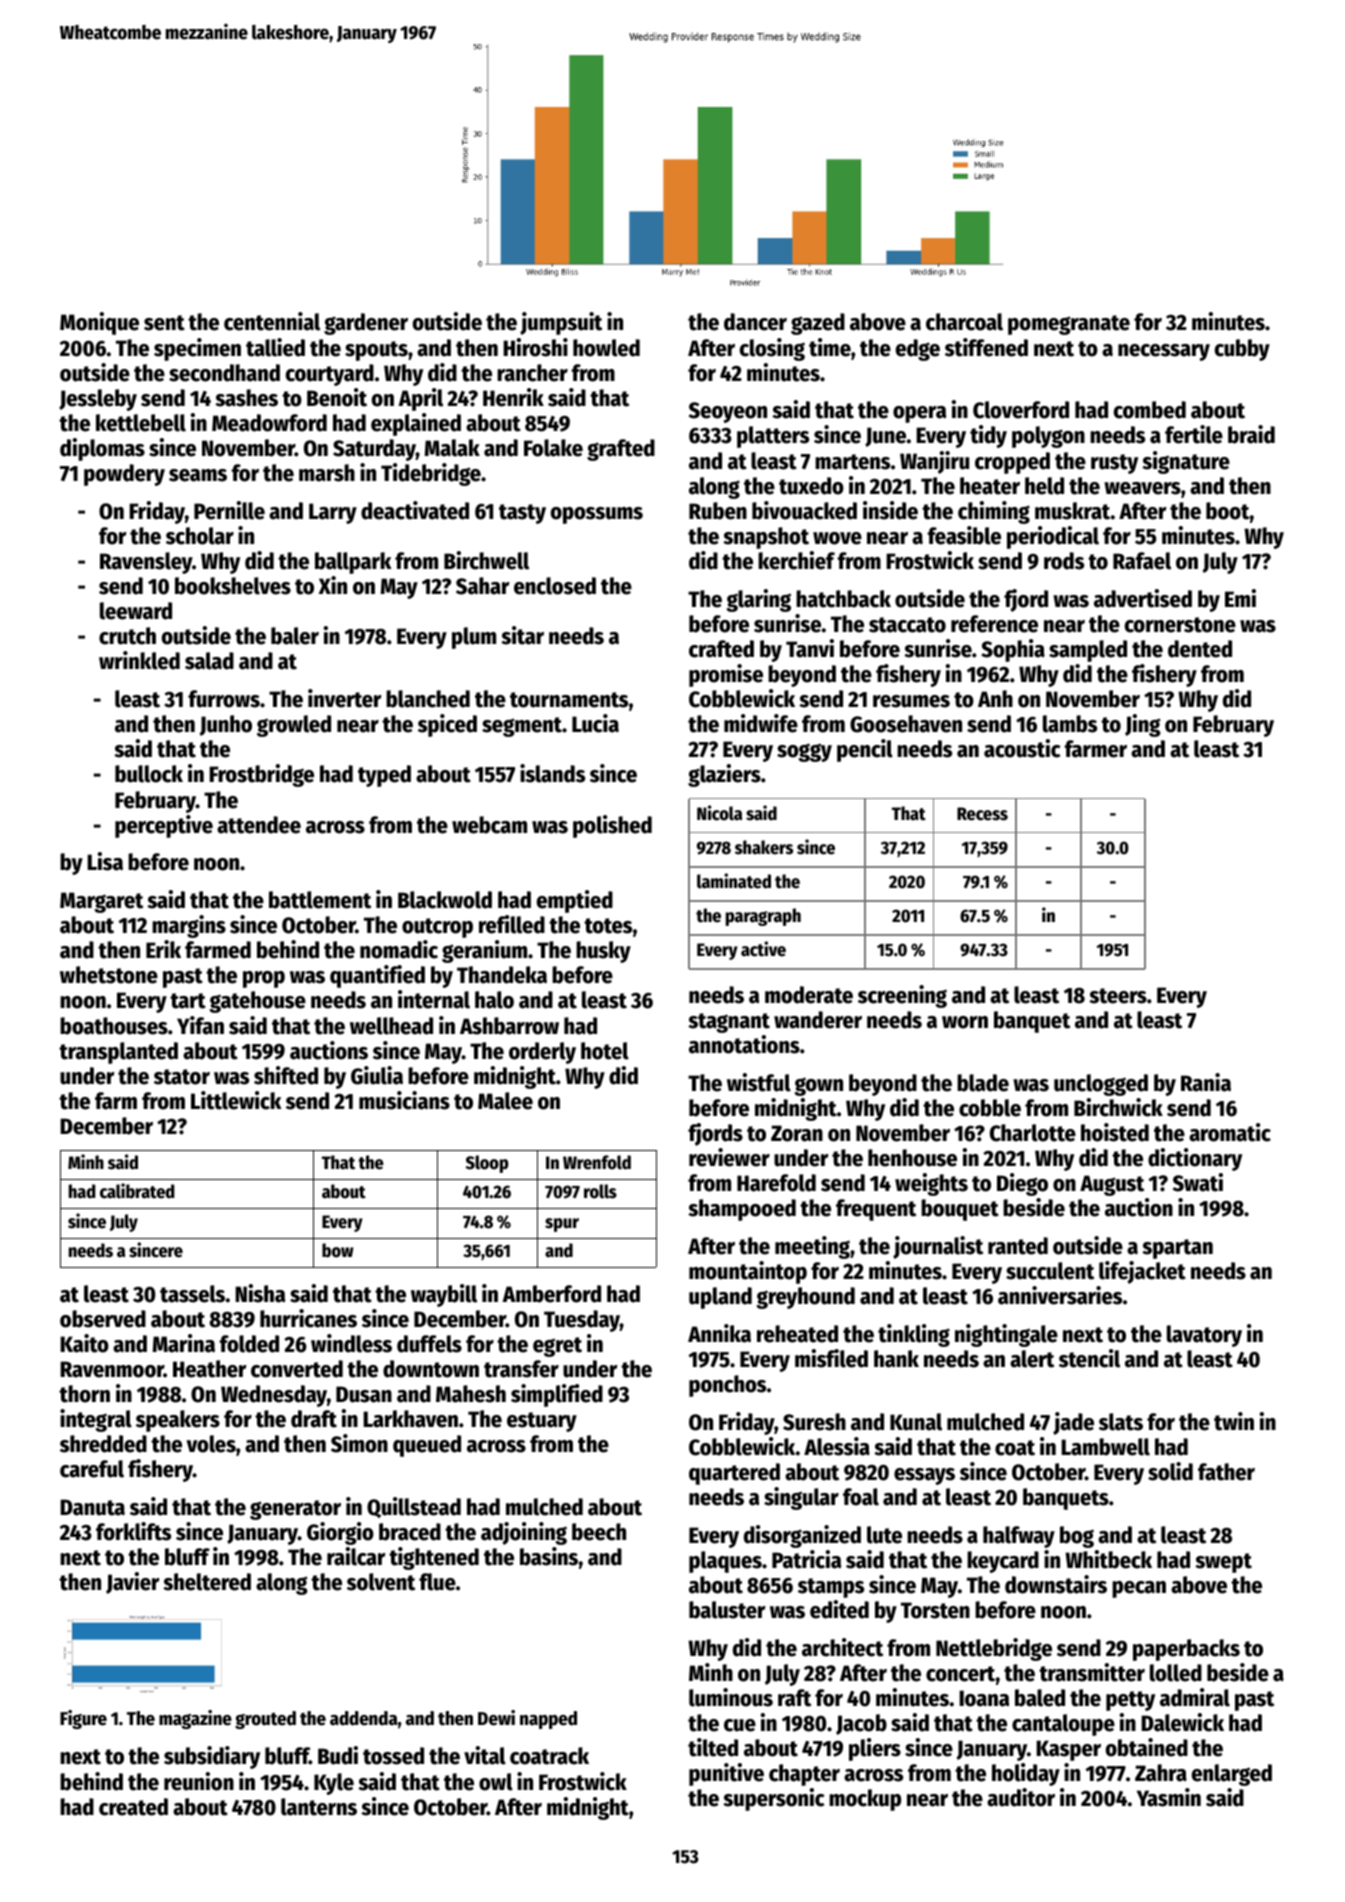  Describe the element at coordinates (1170, 1471) in the screenshot. I see `solid` at that location.
